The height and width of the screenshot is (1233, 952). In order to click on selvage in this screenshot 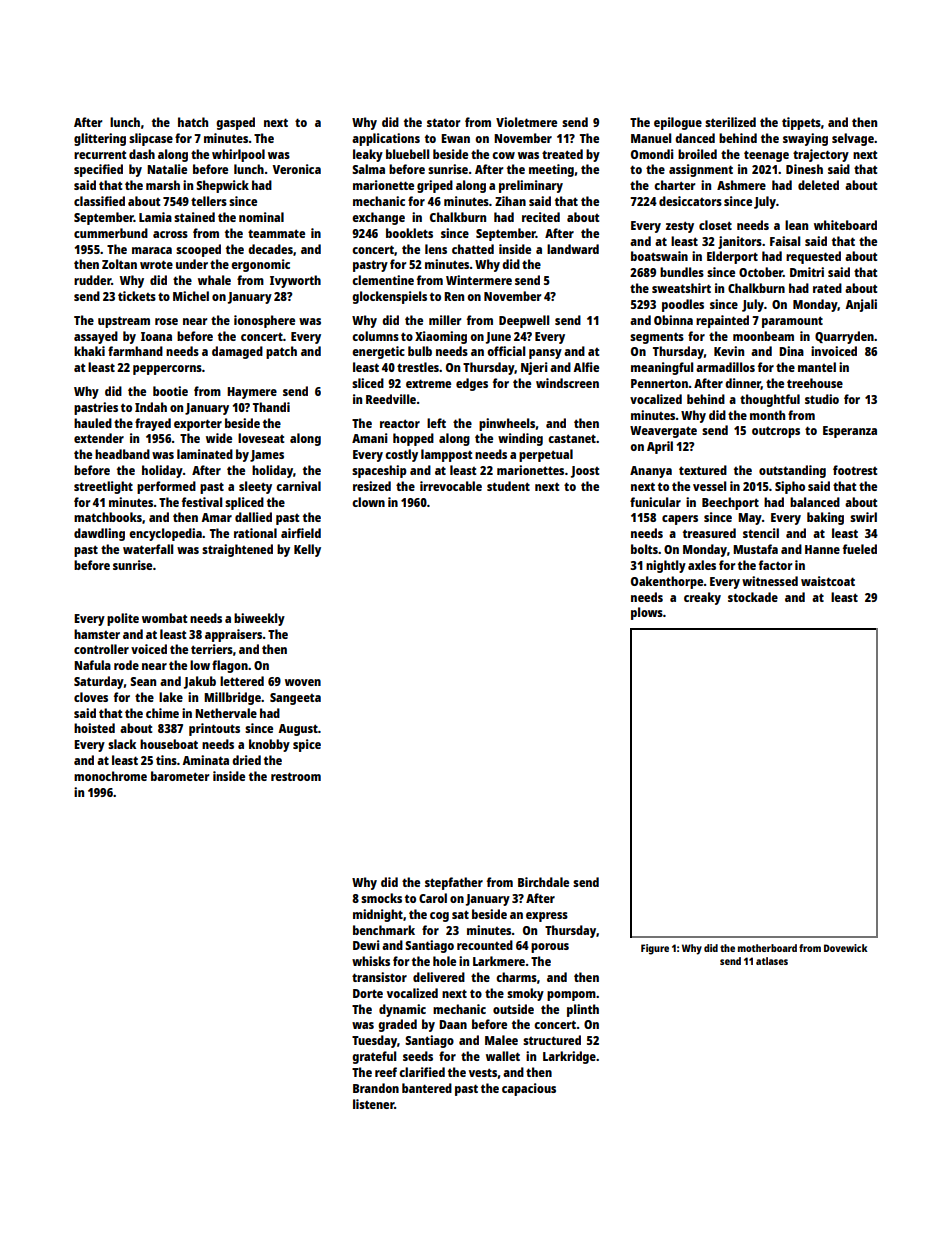, I will do `click(853, 139)`.
